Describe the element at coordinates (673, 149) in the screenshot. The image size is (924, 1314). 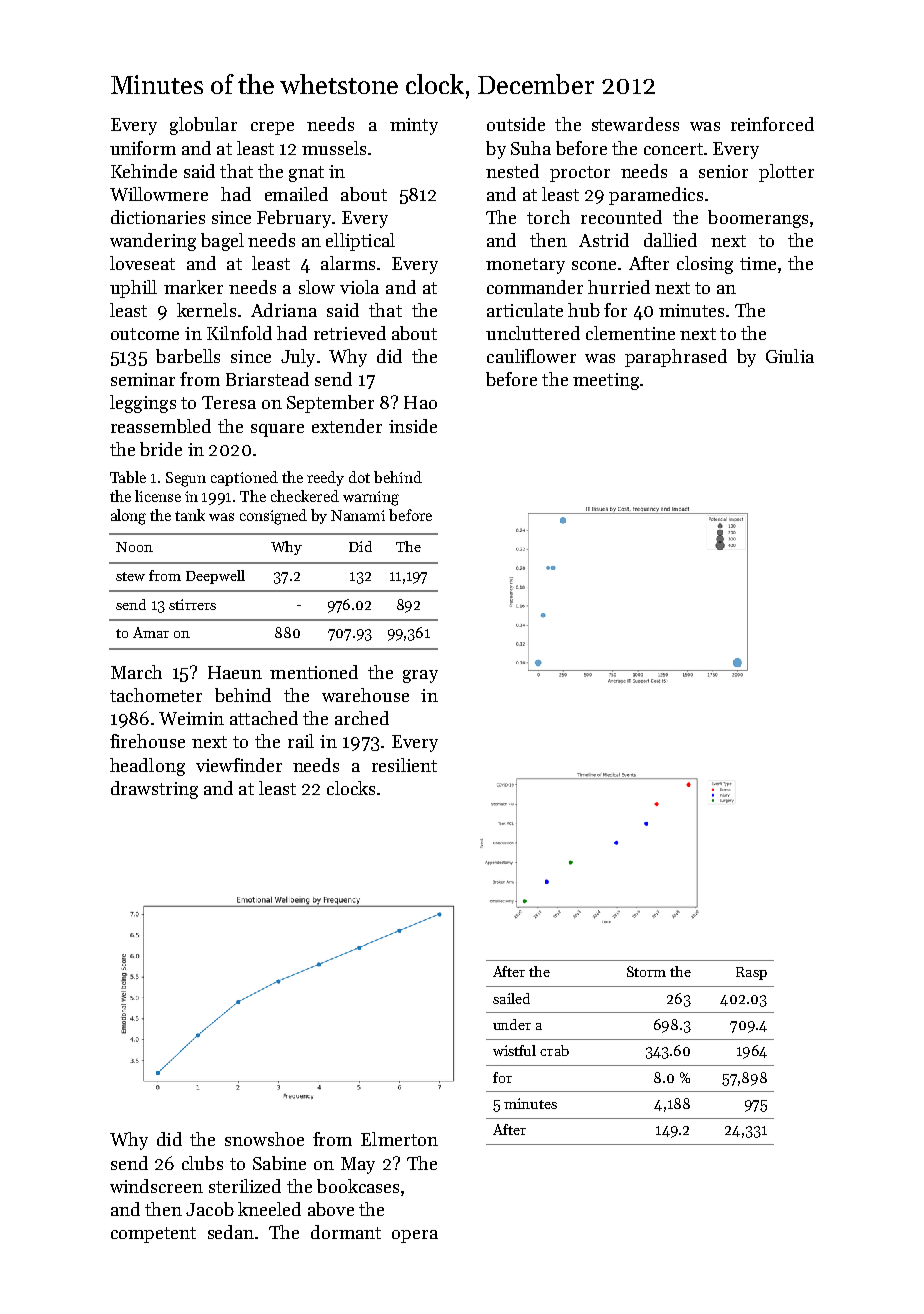
I see `concert` at that location.
